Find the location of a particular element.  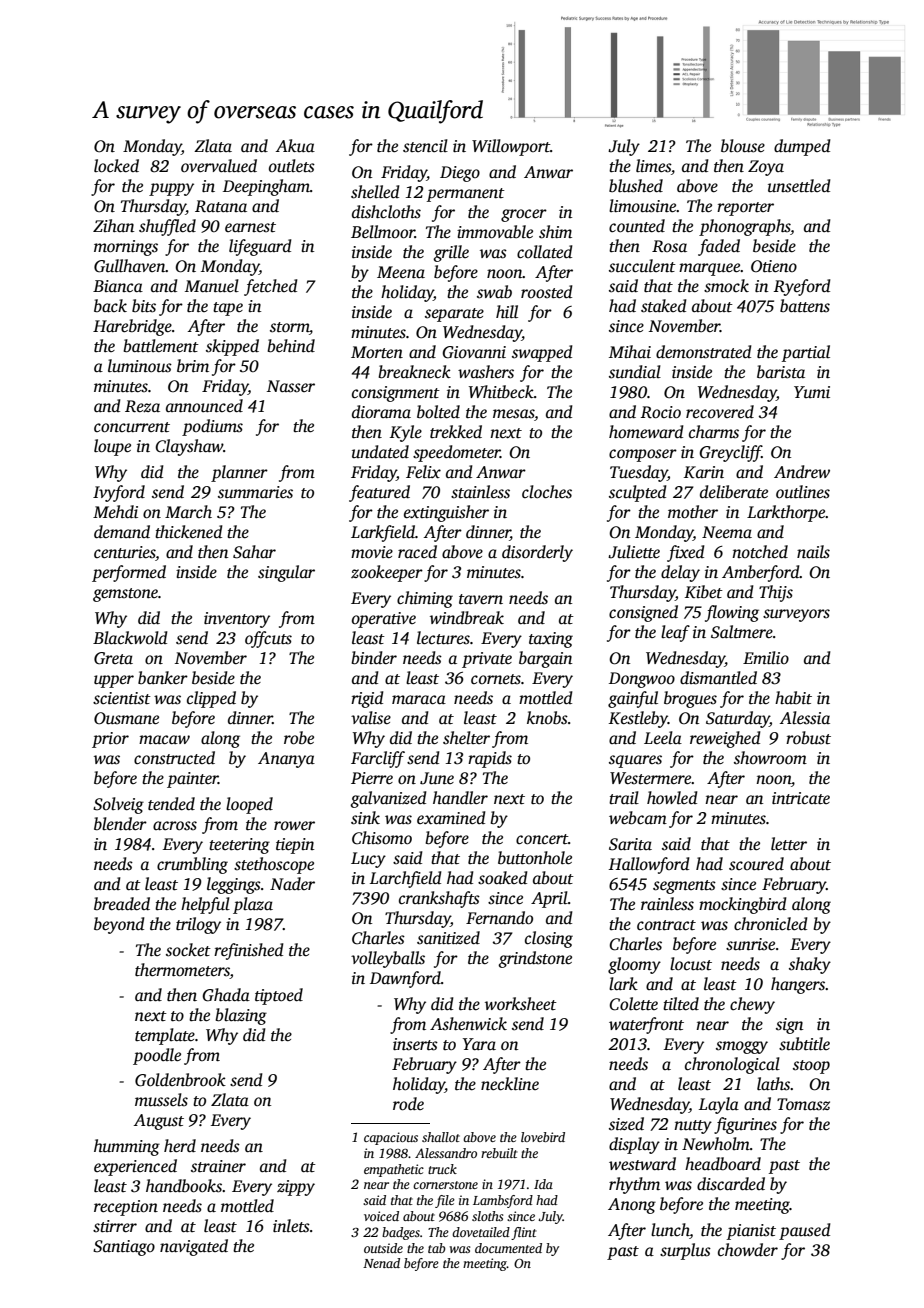

chronicled is located at coordinates (770, 924).
